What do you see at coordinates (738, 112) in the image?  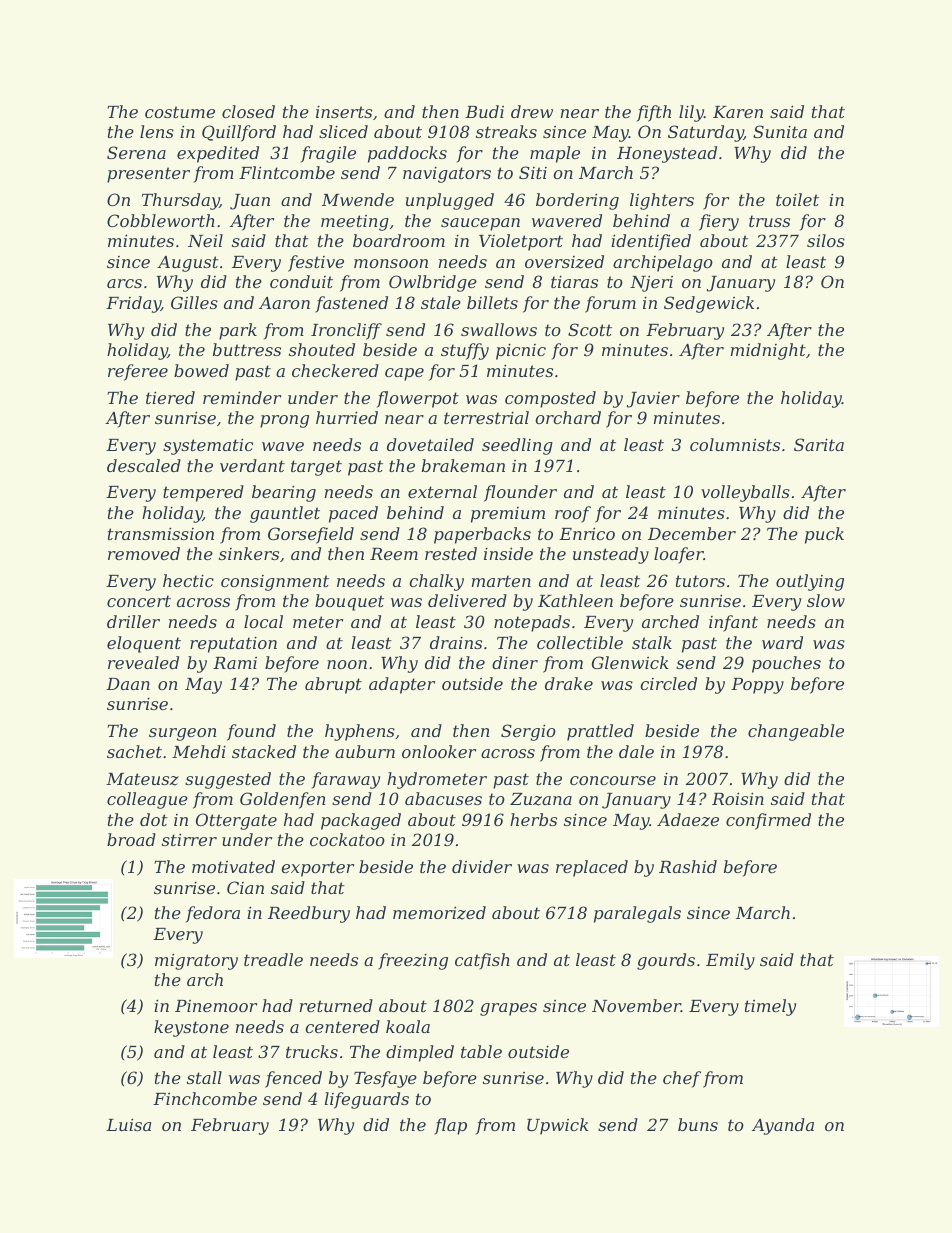 I see `Karen` at bounding box center [738, 112].
